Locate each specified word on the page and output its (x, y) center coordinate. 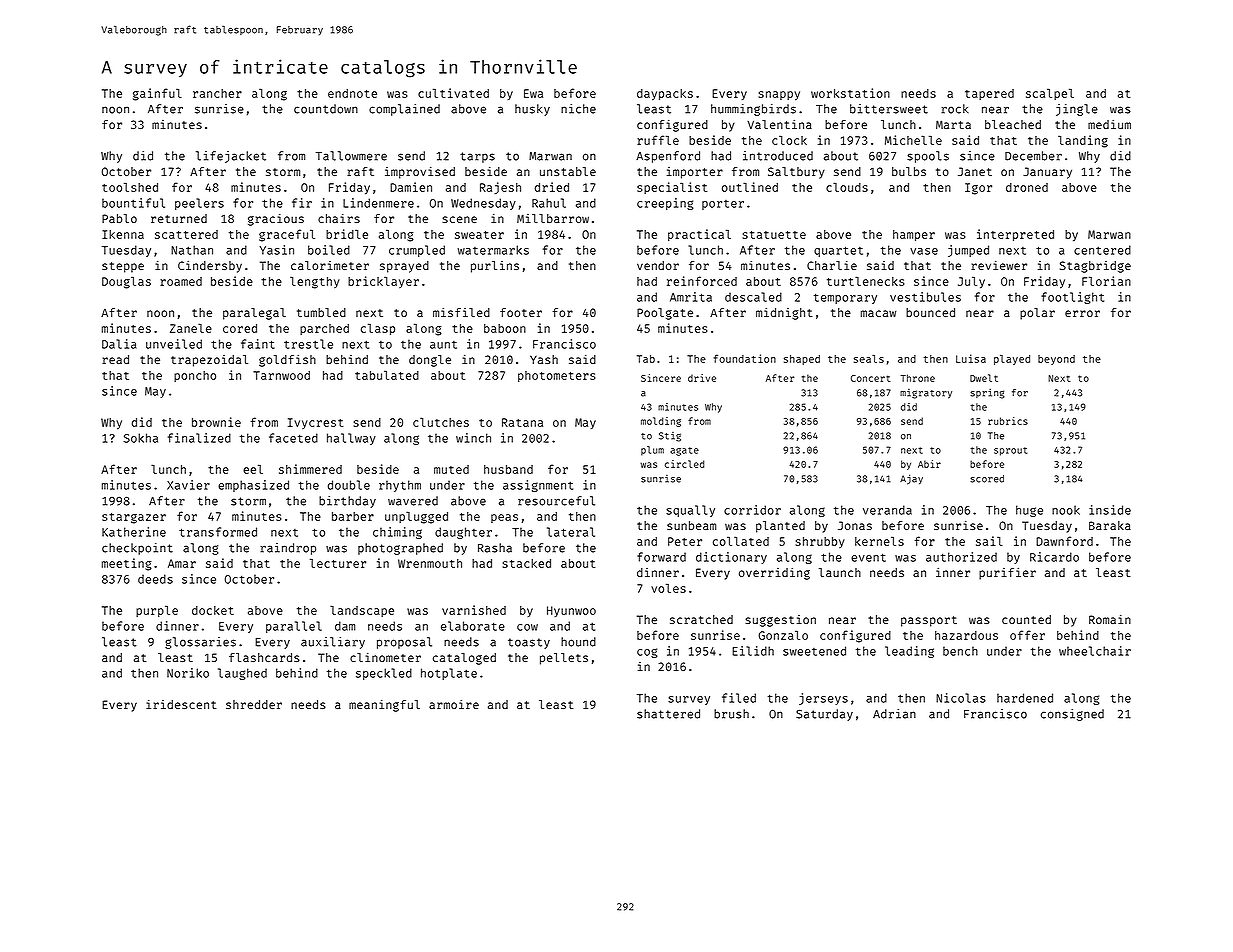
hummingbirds (753, 110)
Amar (182, 563)
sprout (1010, 451)
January (1047, 173)
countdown (326, 109)
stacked (527, 563)
